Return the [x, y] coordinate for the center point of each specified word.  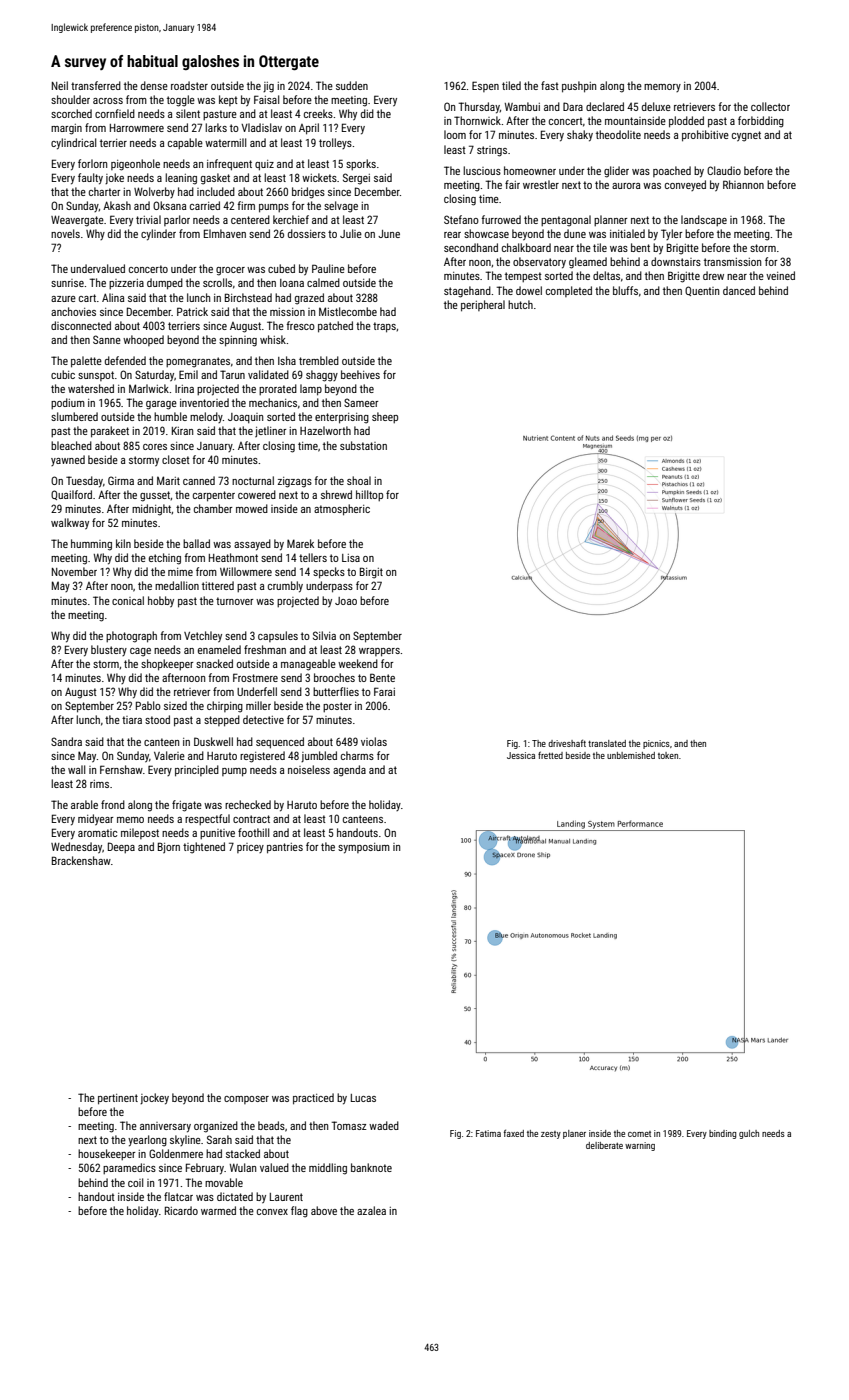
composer [246, 1100]
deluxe [656, 106]
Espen [485, 86]
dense [154, 85]
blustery [109, 650]
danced [739, 290]
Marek [300, 543]
